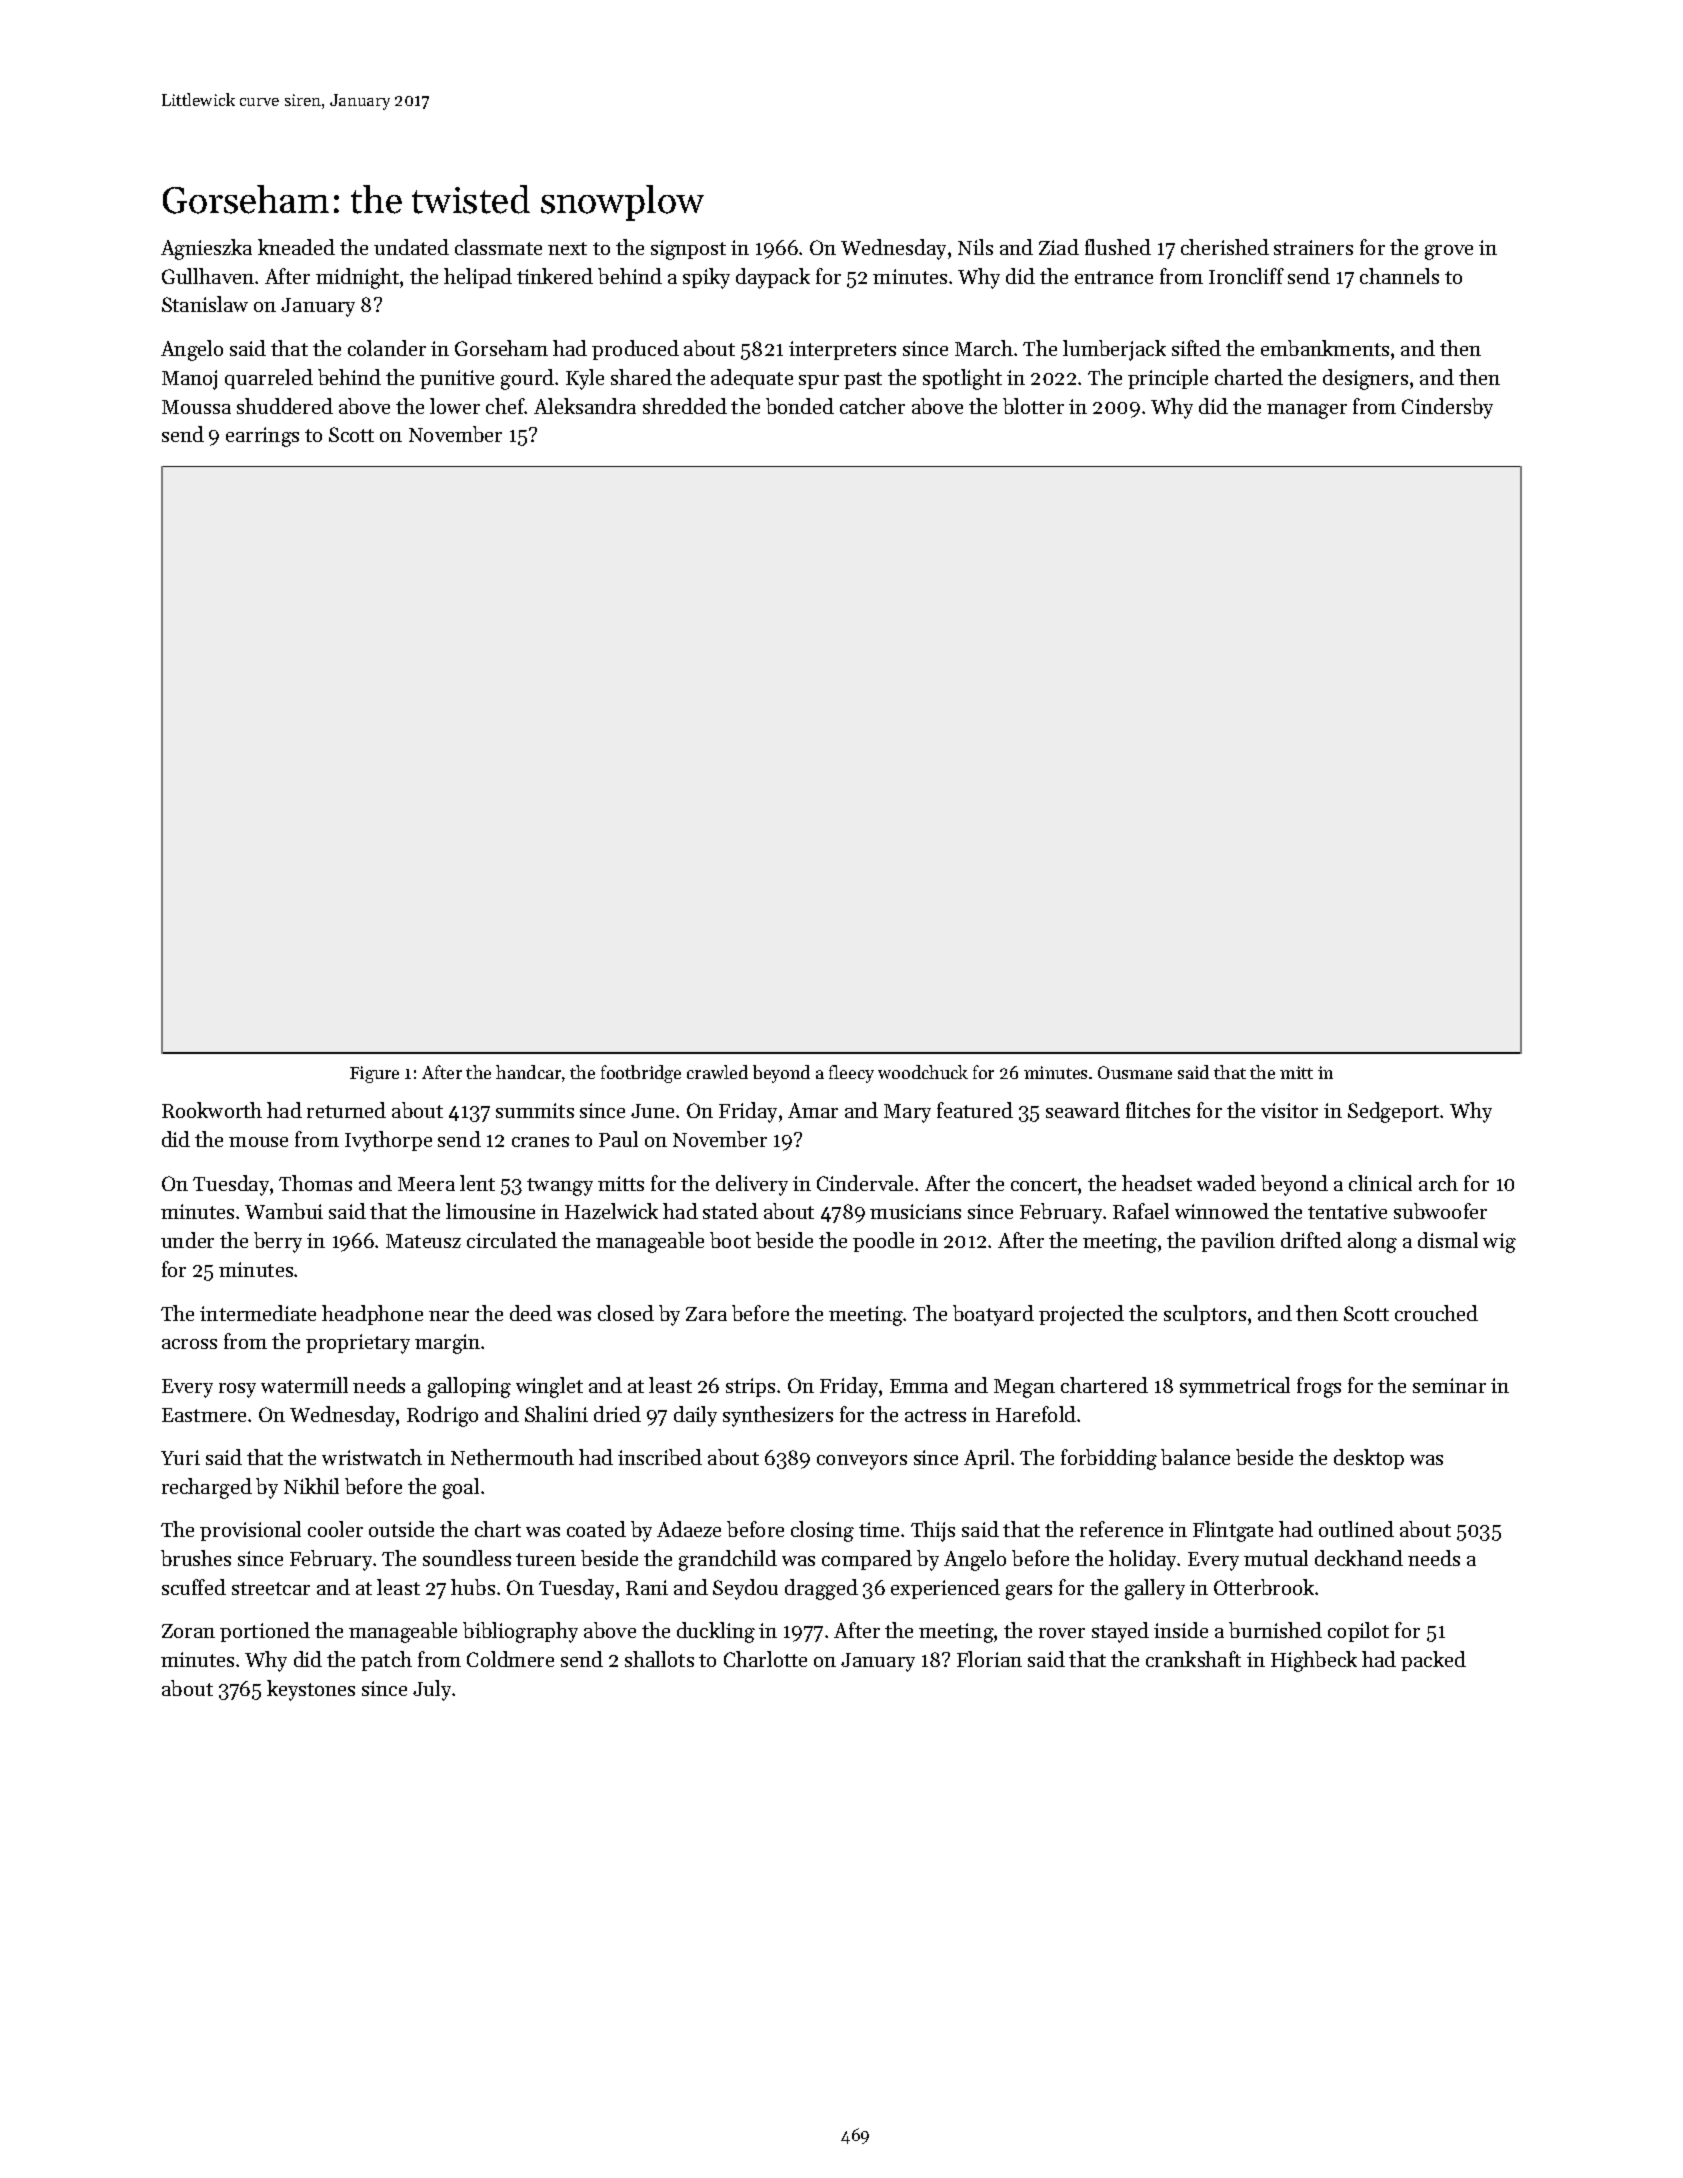 The height and width of the image is (2178, 1683). I want to click on galloping, so click(469, 1387).
